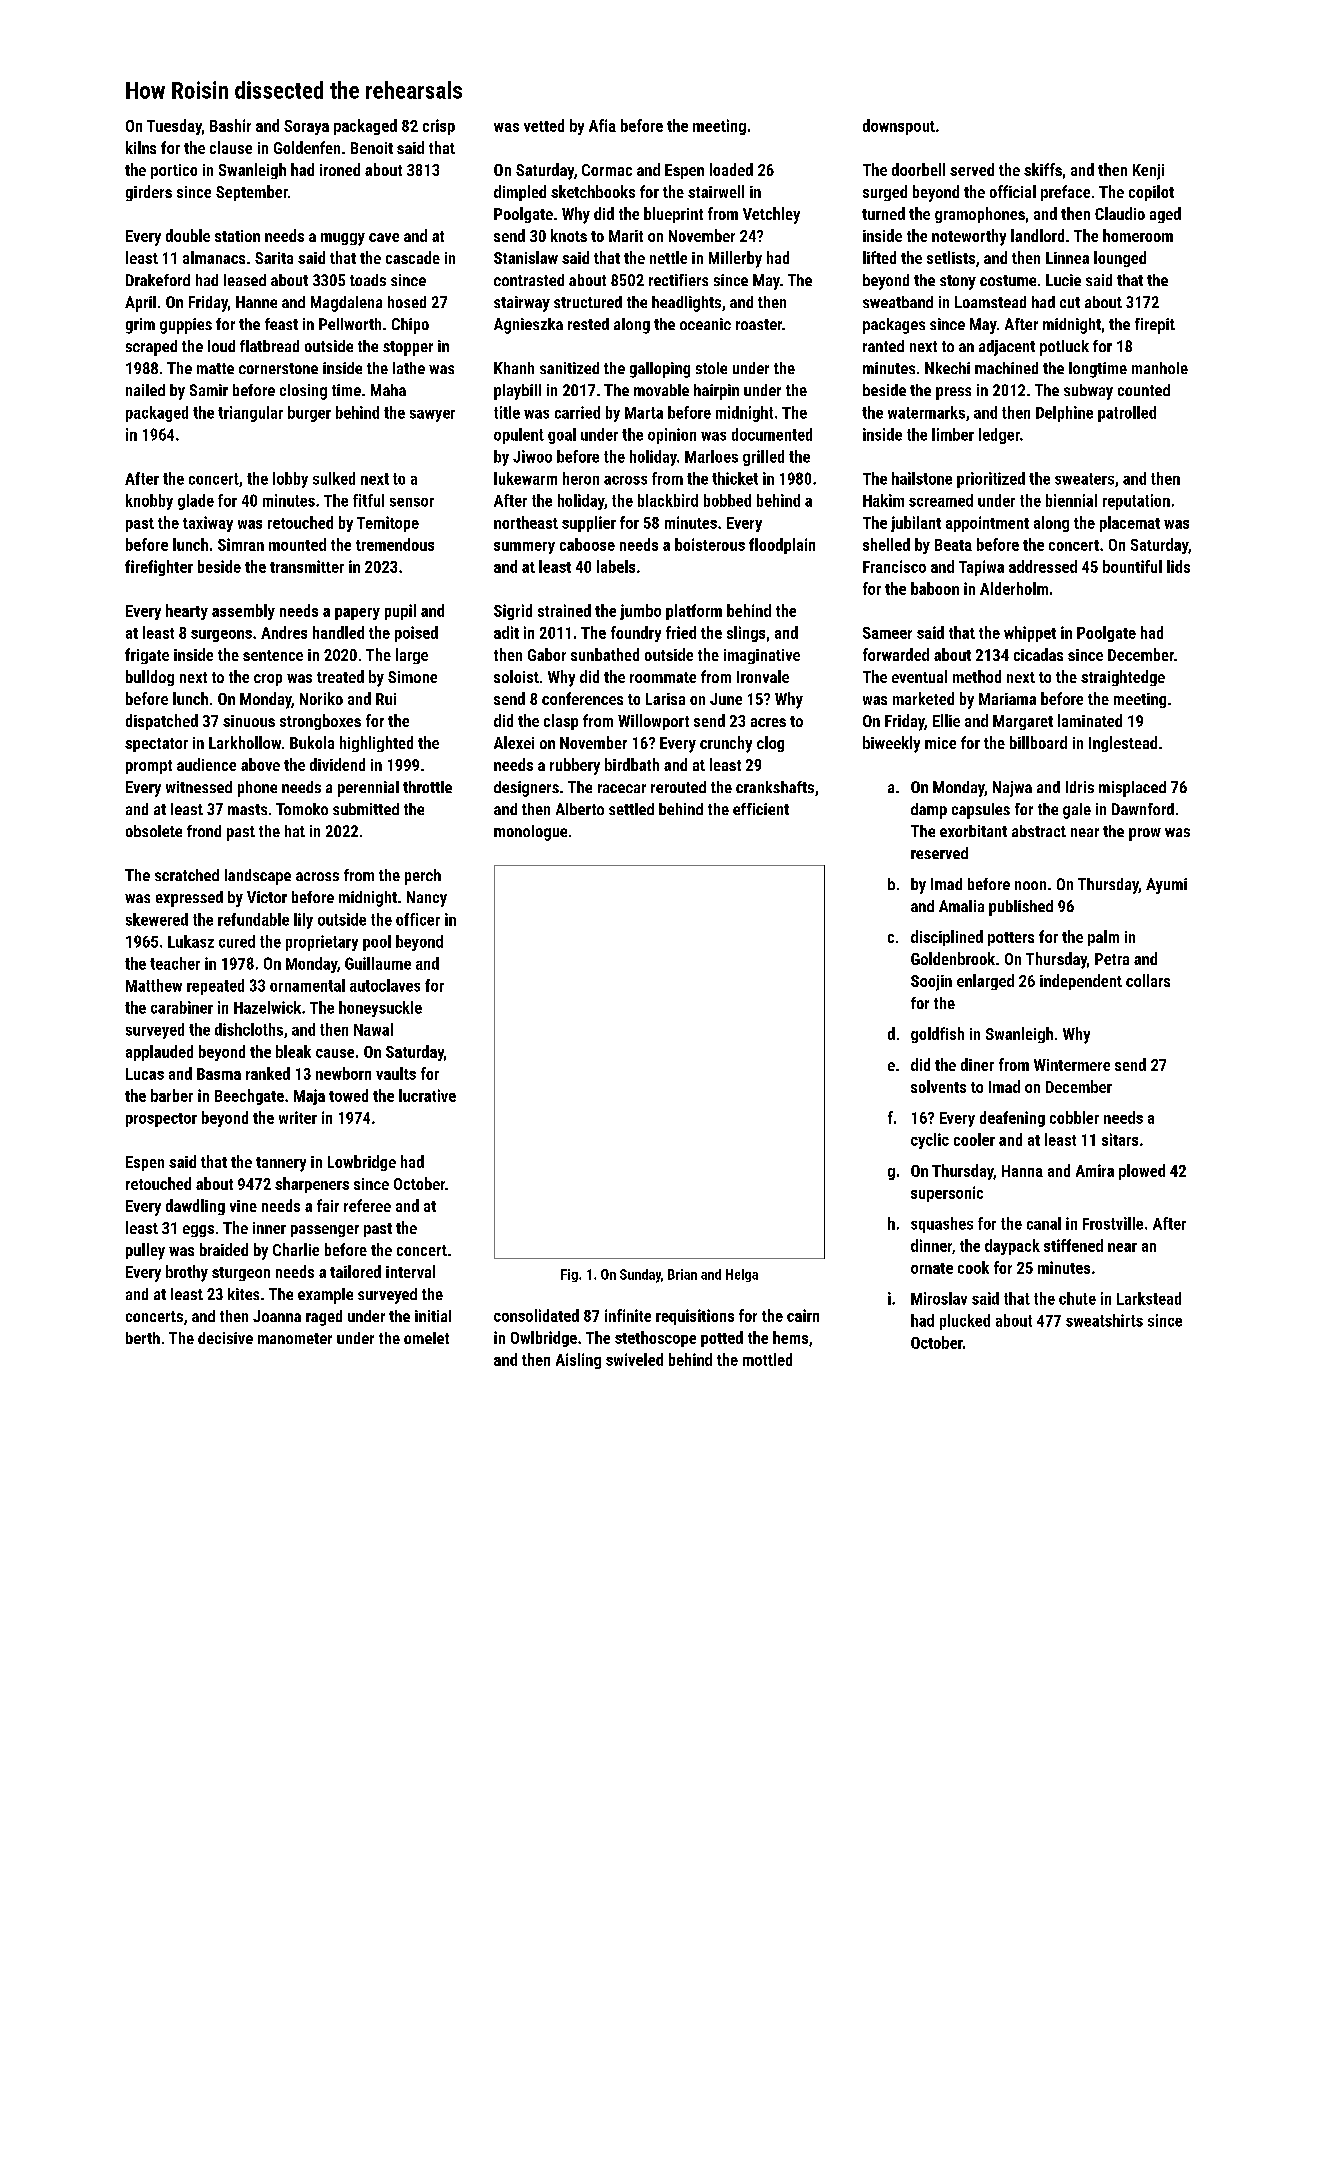 This screenshot has height=2172, width=1319. I want to click on prompt, so click(149, 767).
